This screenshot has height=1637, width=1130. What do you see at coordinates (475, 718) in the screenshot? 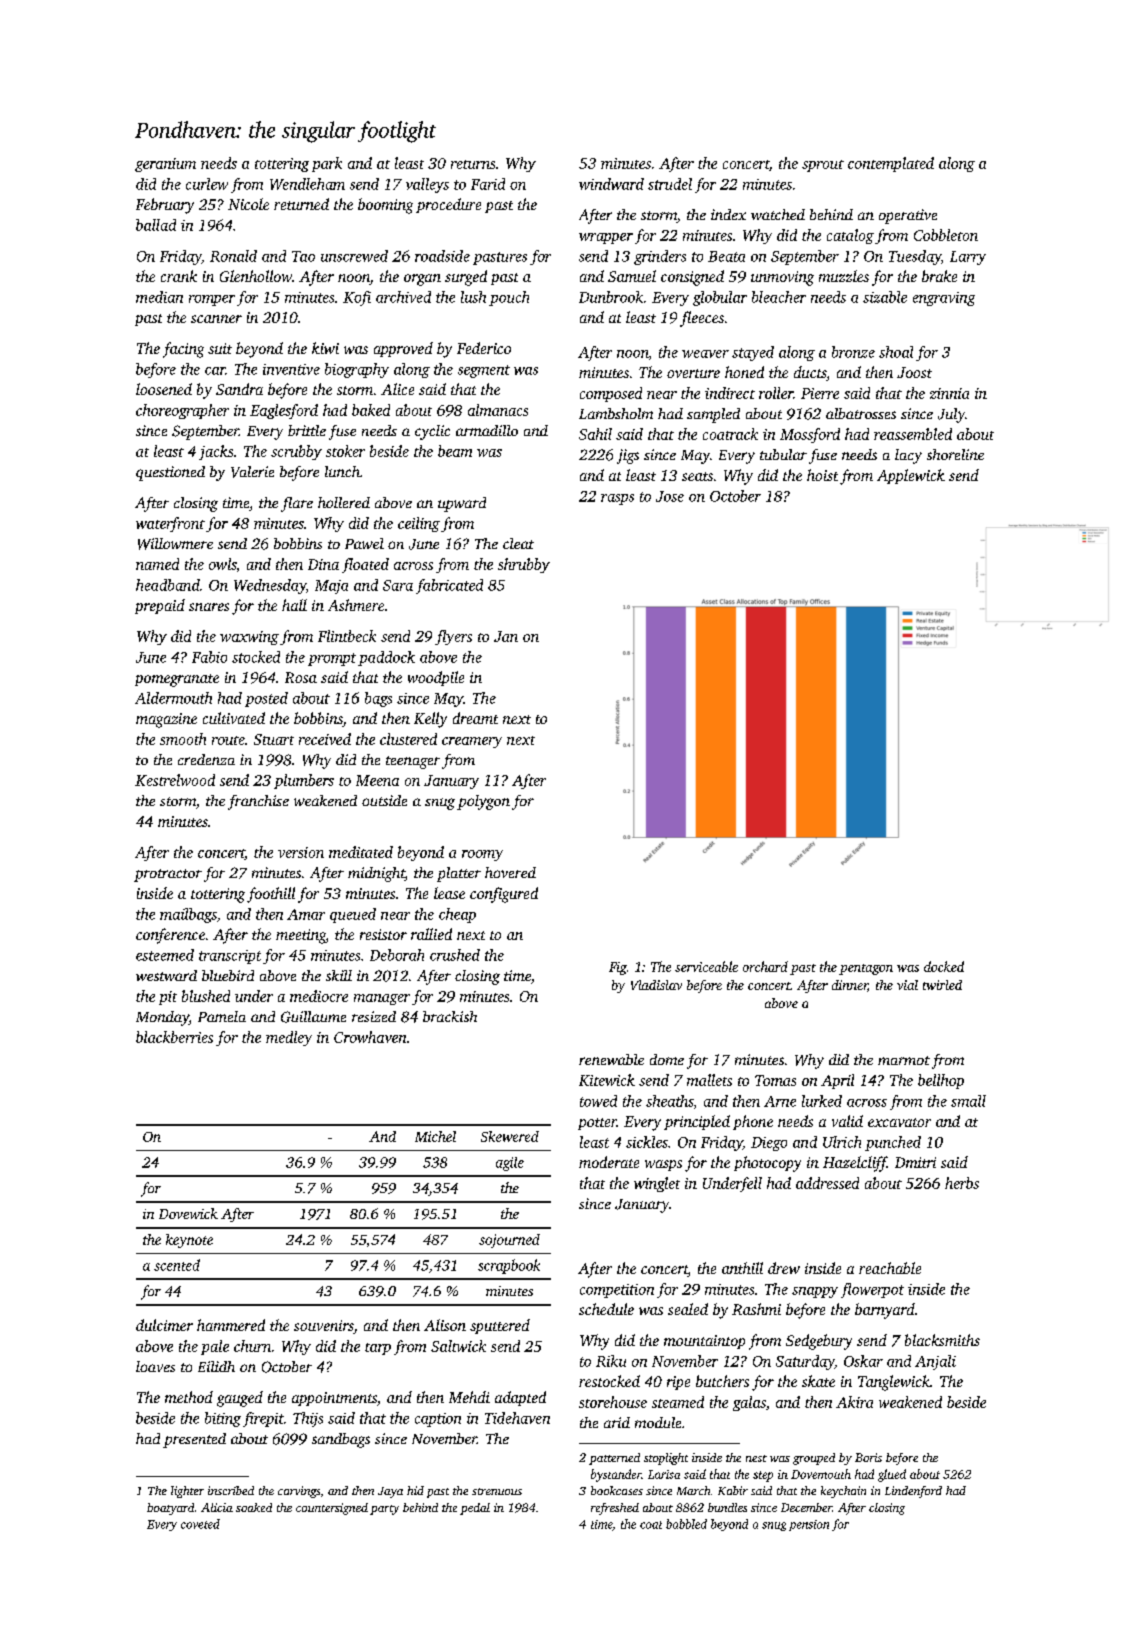
I see `dreamt` at bounding box center [475, 718].
